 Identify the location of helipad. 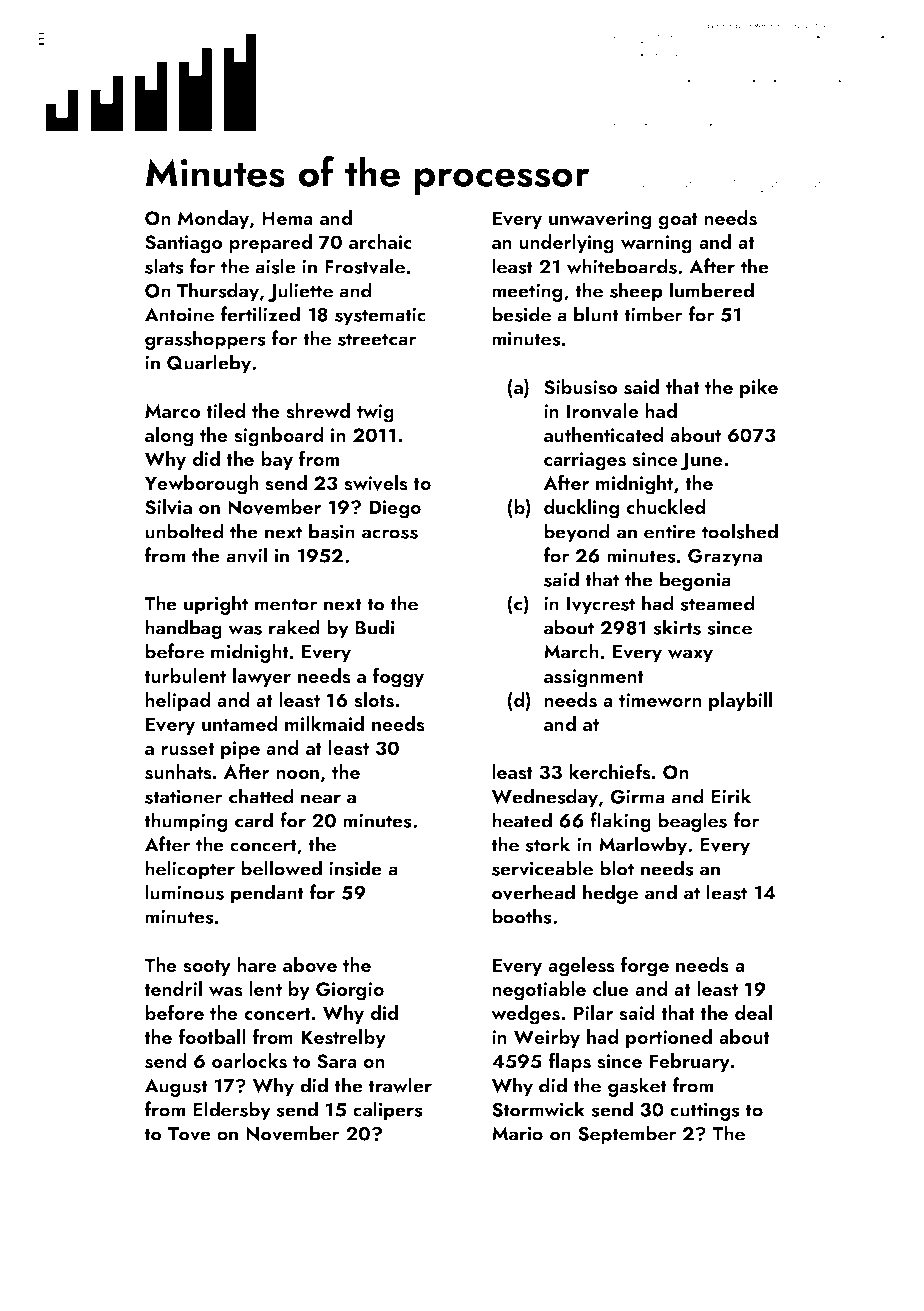
(178, 701).
